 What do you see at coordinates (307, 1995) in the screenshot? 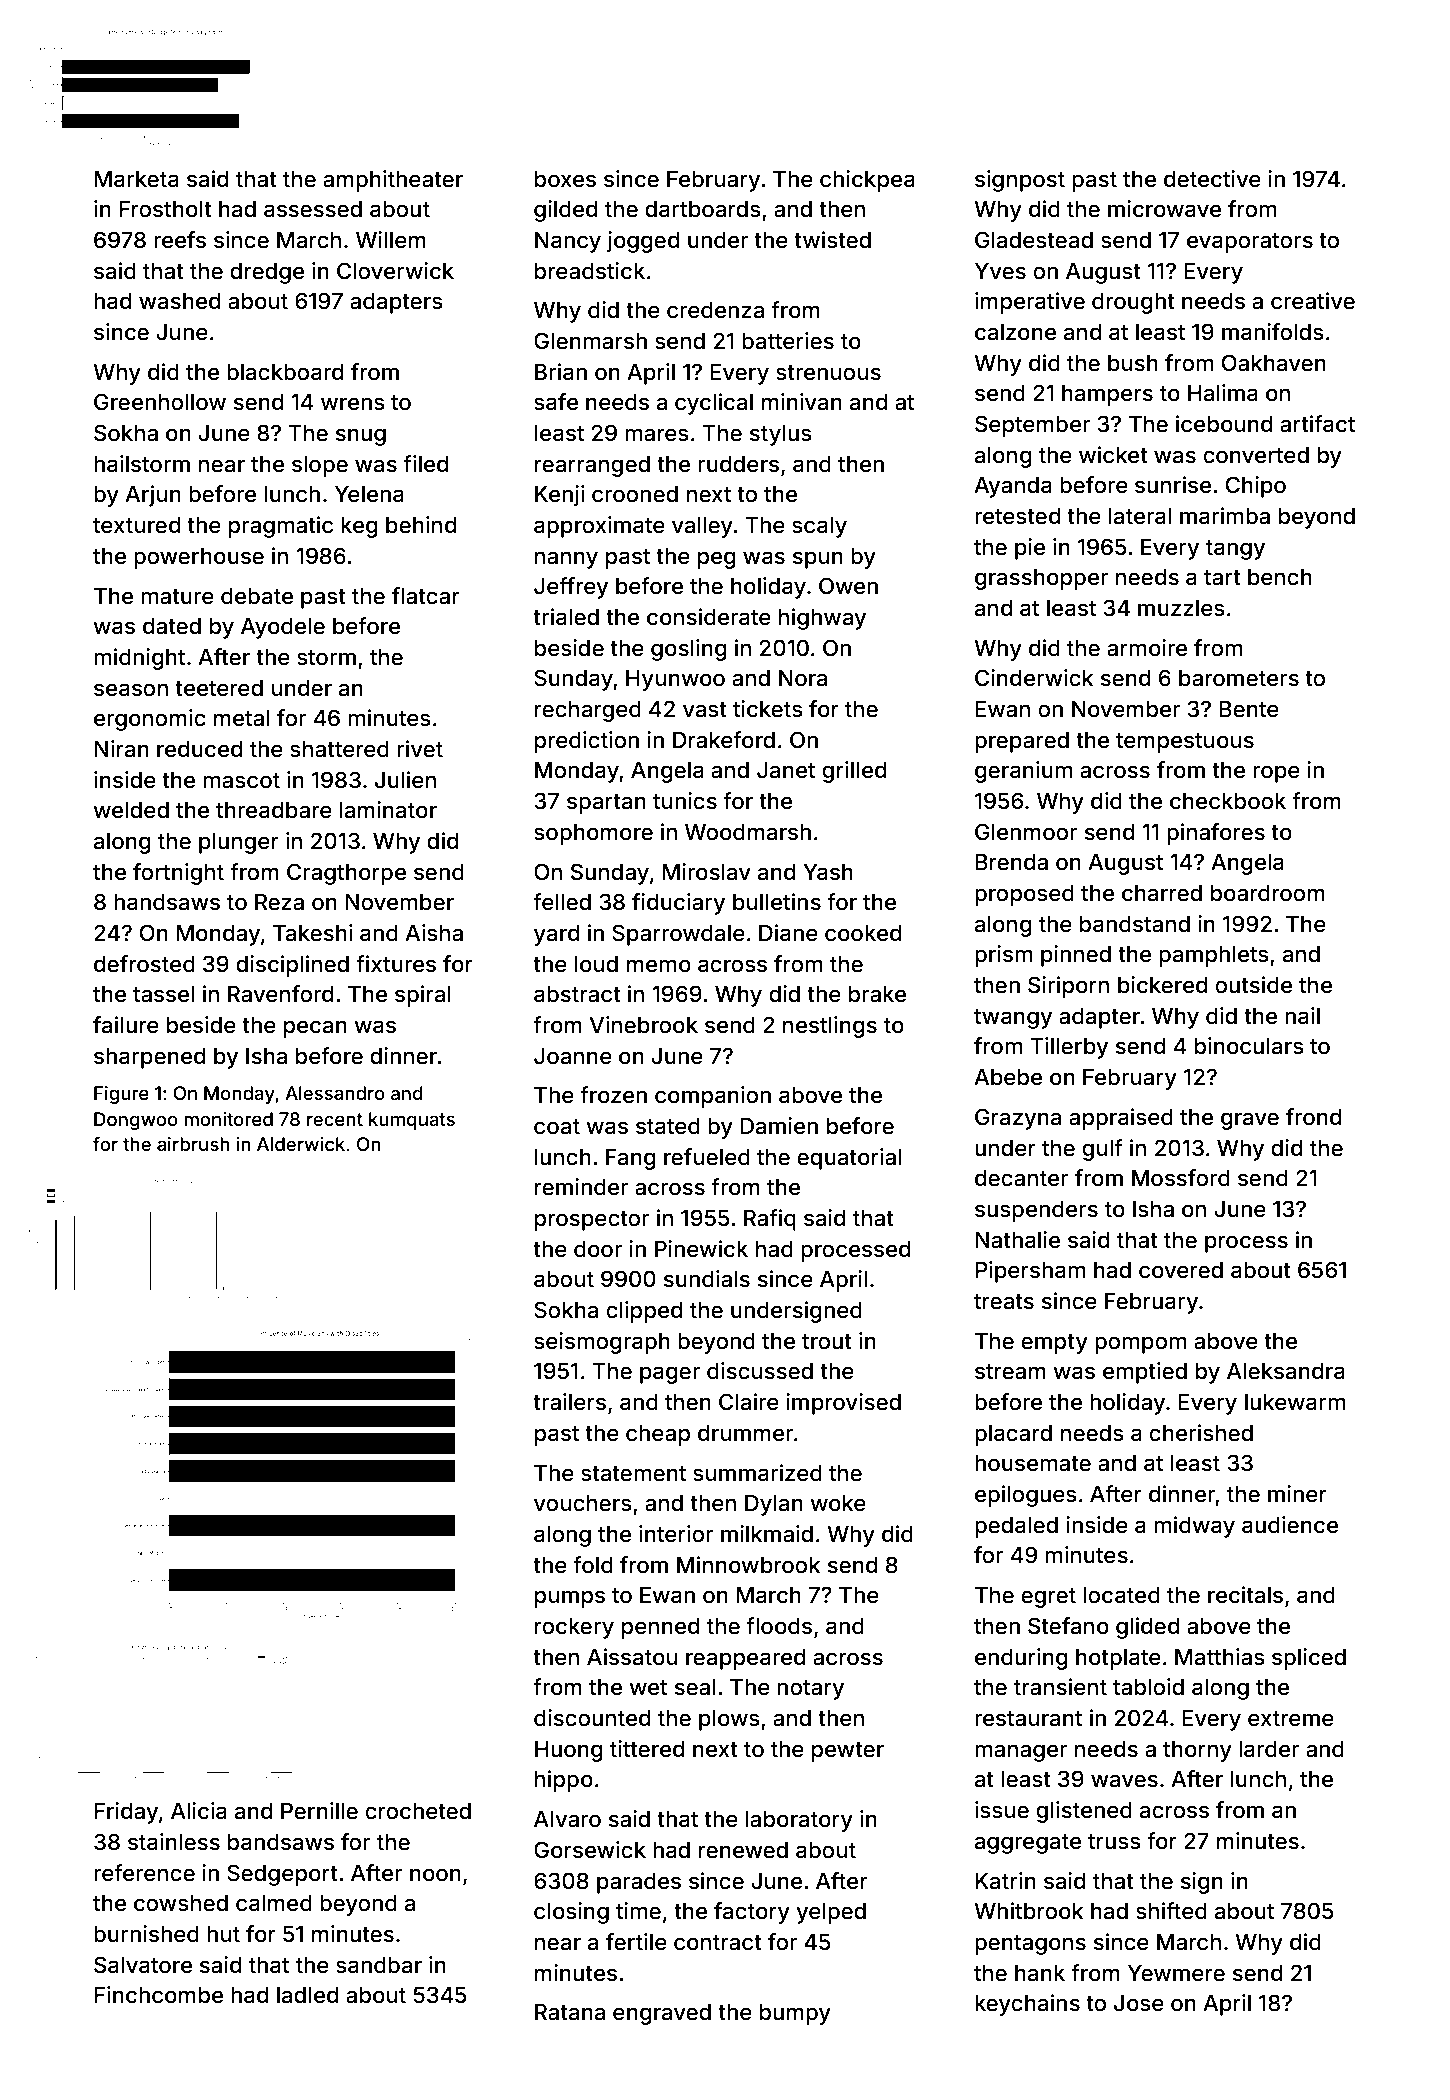
I see `ladled` at bounding box center [307, 1995].
